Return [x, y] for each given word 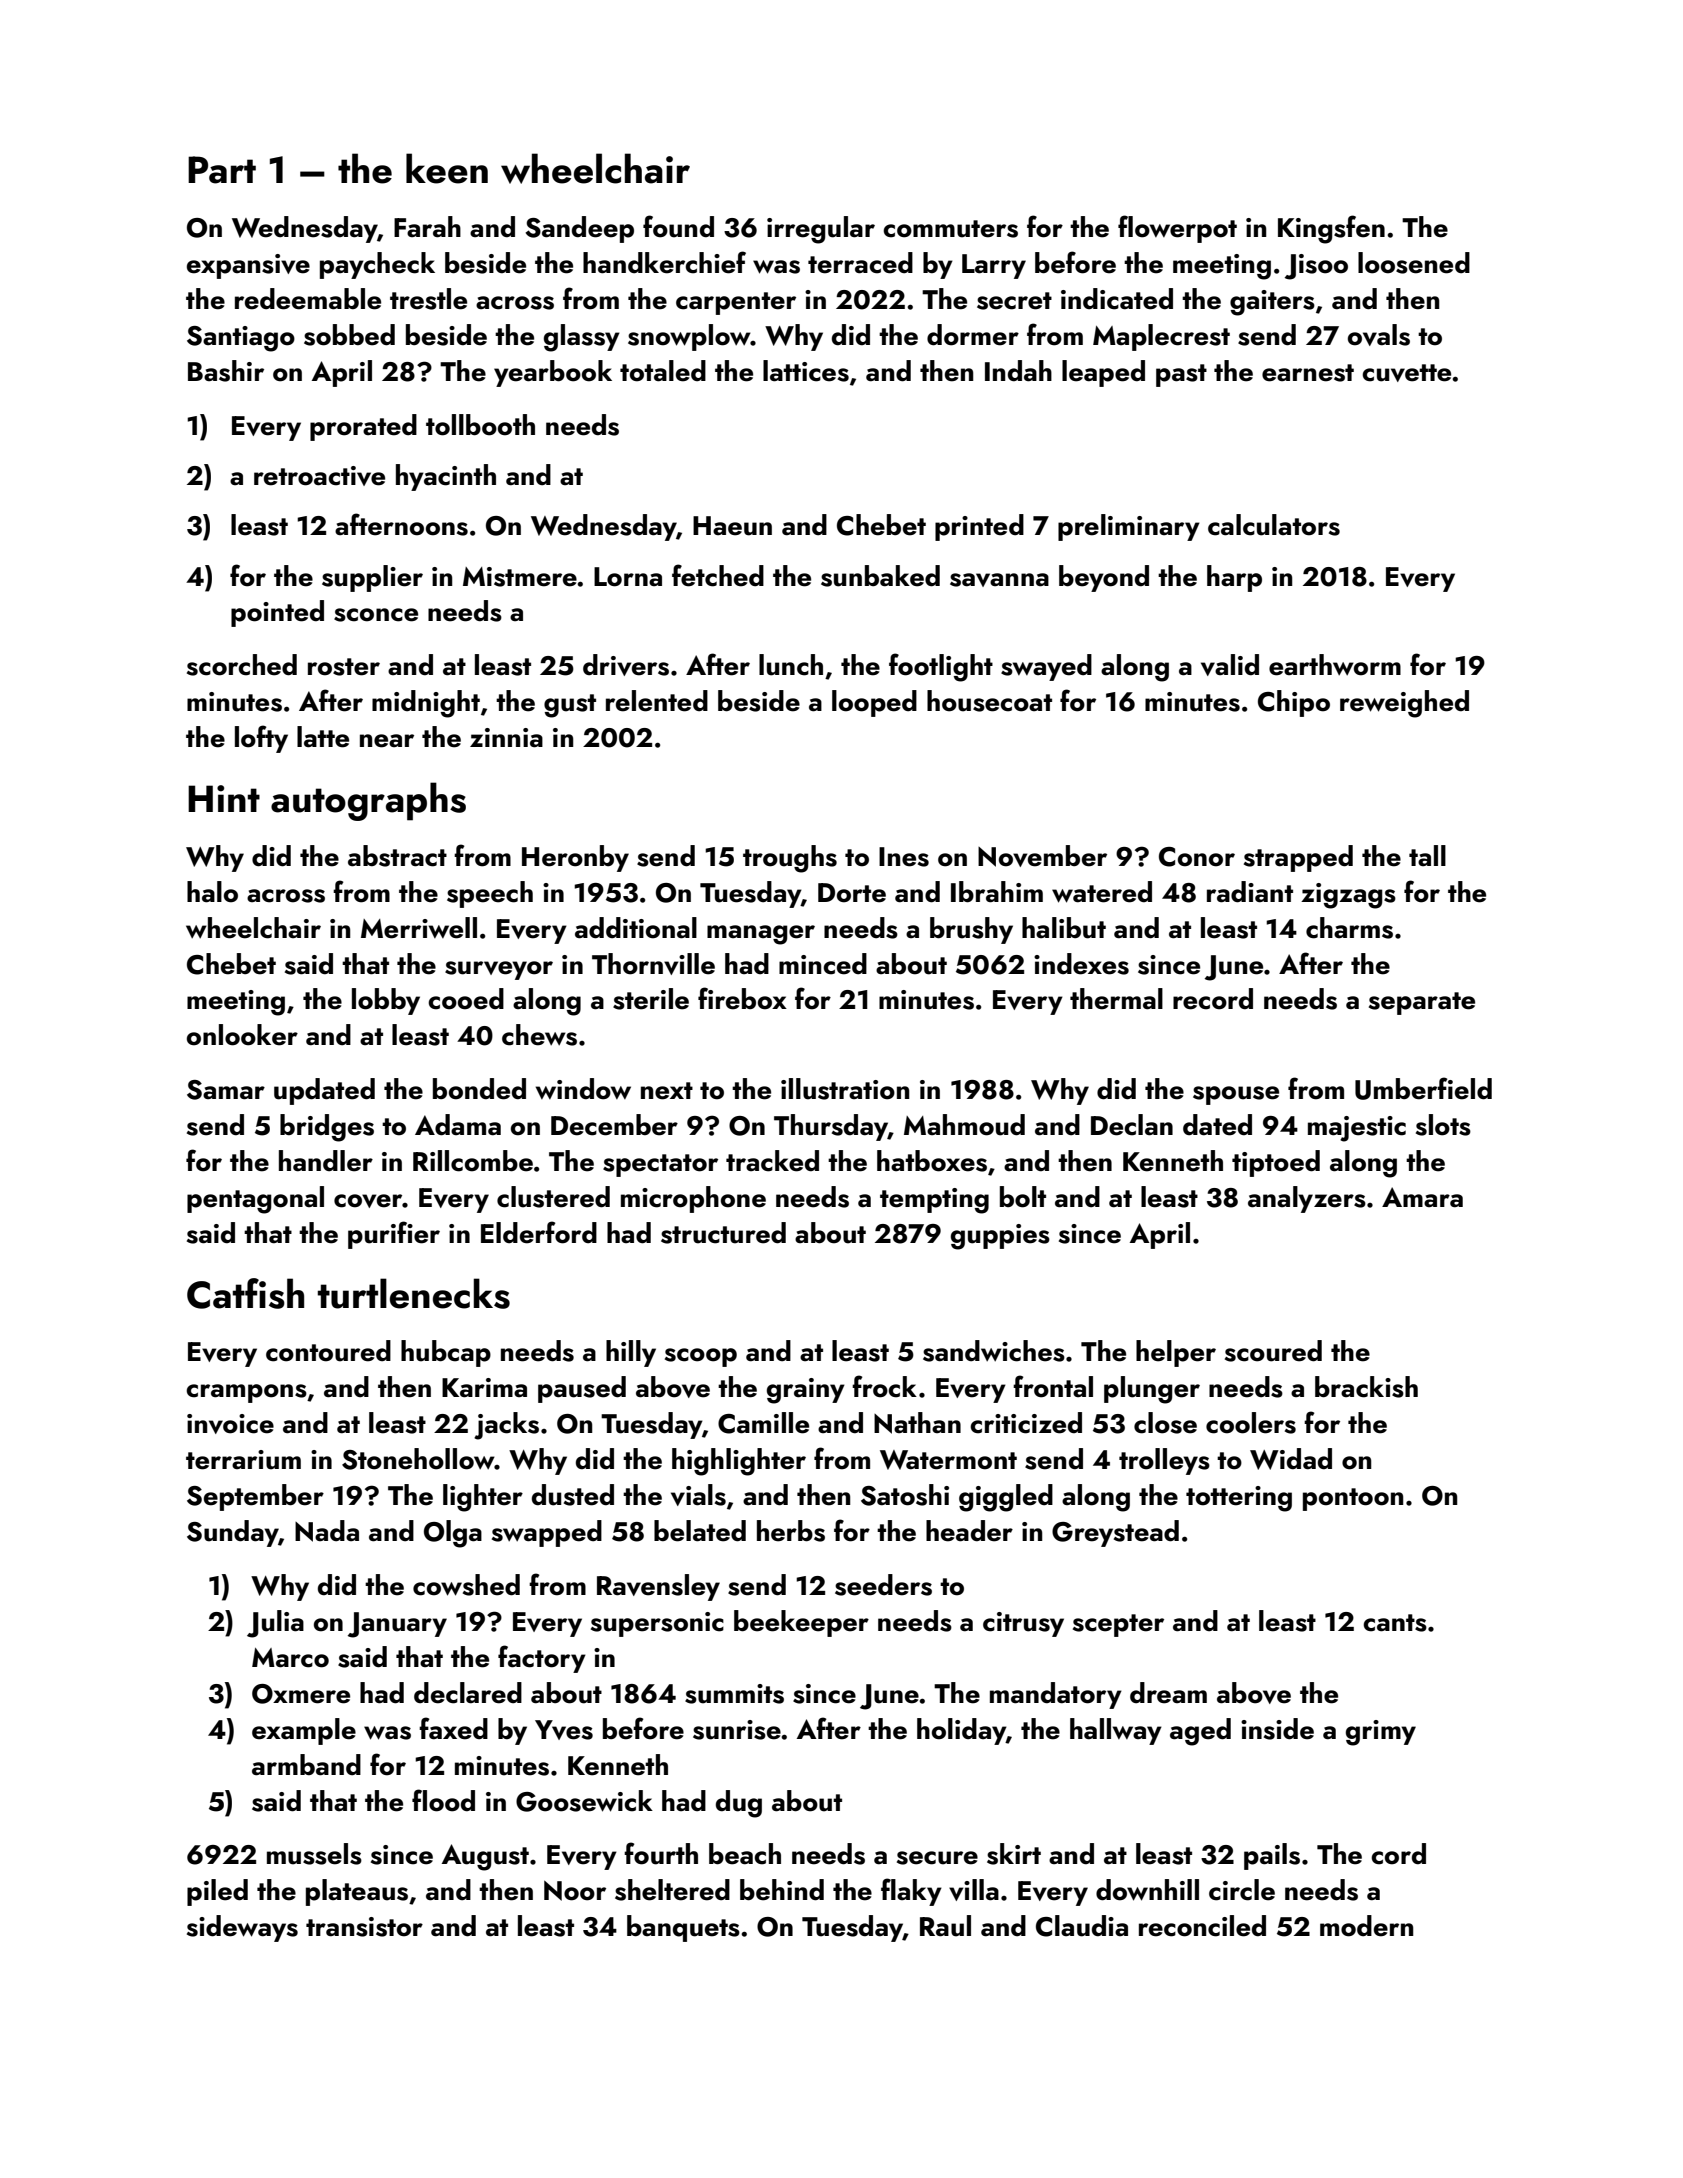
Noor [575, 1890]
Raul [945, 1926]
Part [222, 170]
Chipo [1294, 703]
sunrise [737, 1730]
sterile [651, 999]
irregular [821, 230]
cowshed [466, 1585]
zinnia [506, 738]
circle [1242, 1890]
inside [1277, 1729]
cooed [466, 999]
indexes [1081, 964]
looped [874, 703]
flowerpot [1177, 229]
